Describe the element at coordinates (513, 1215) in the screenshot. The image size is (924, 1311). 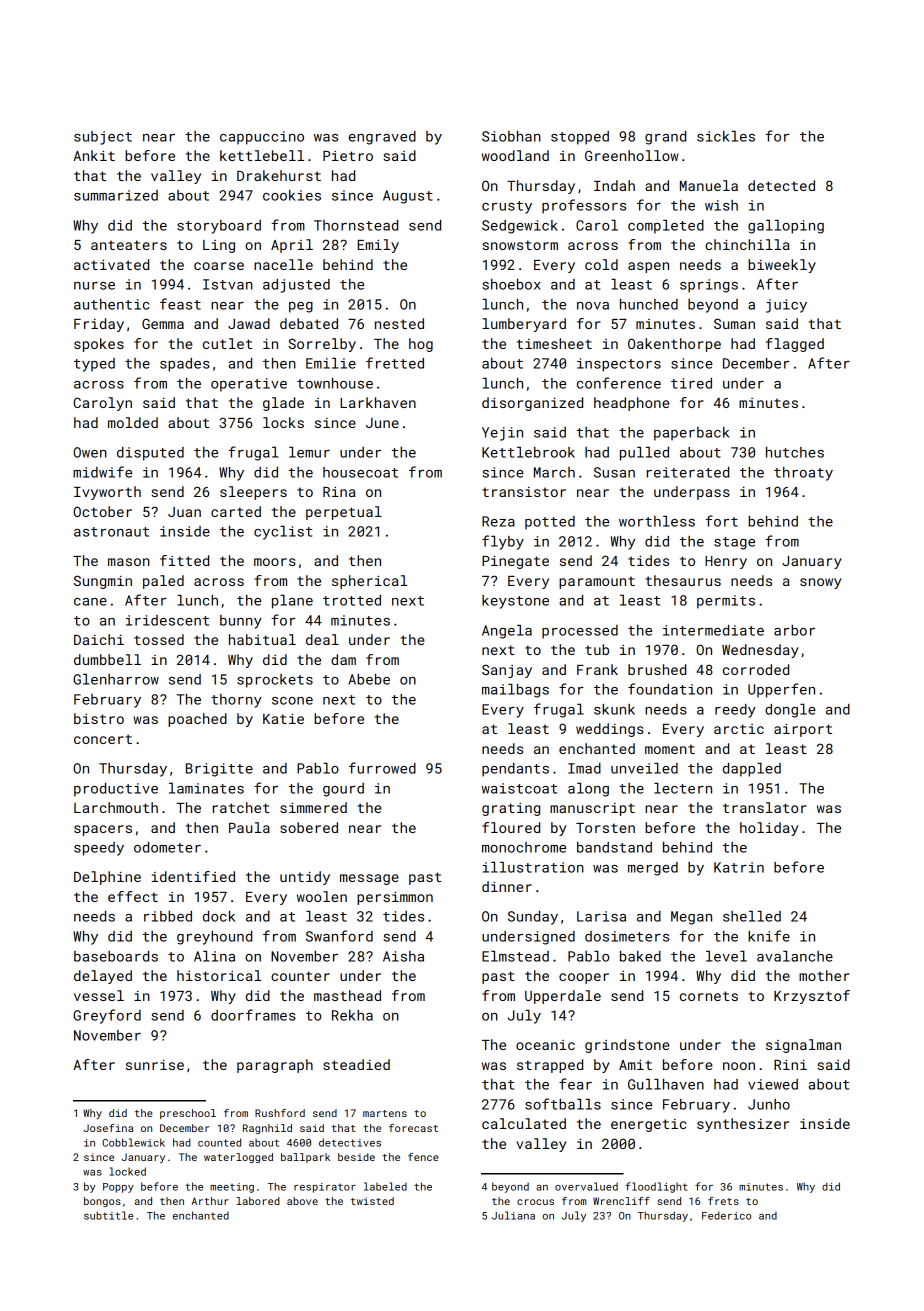
I see `Juliana` at that location.
